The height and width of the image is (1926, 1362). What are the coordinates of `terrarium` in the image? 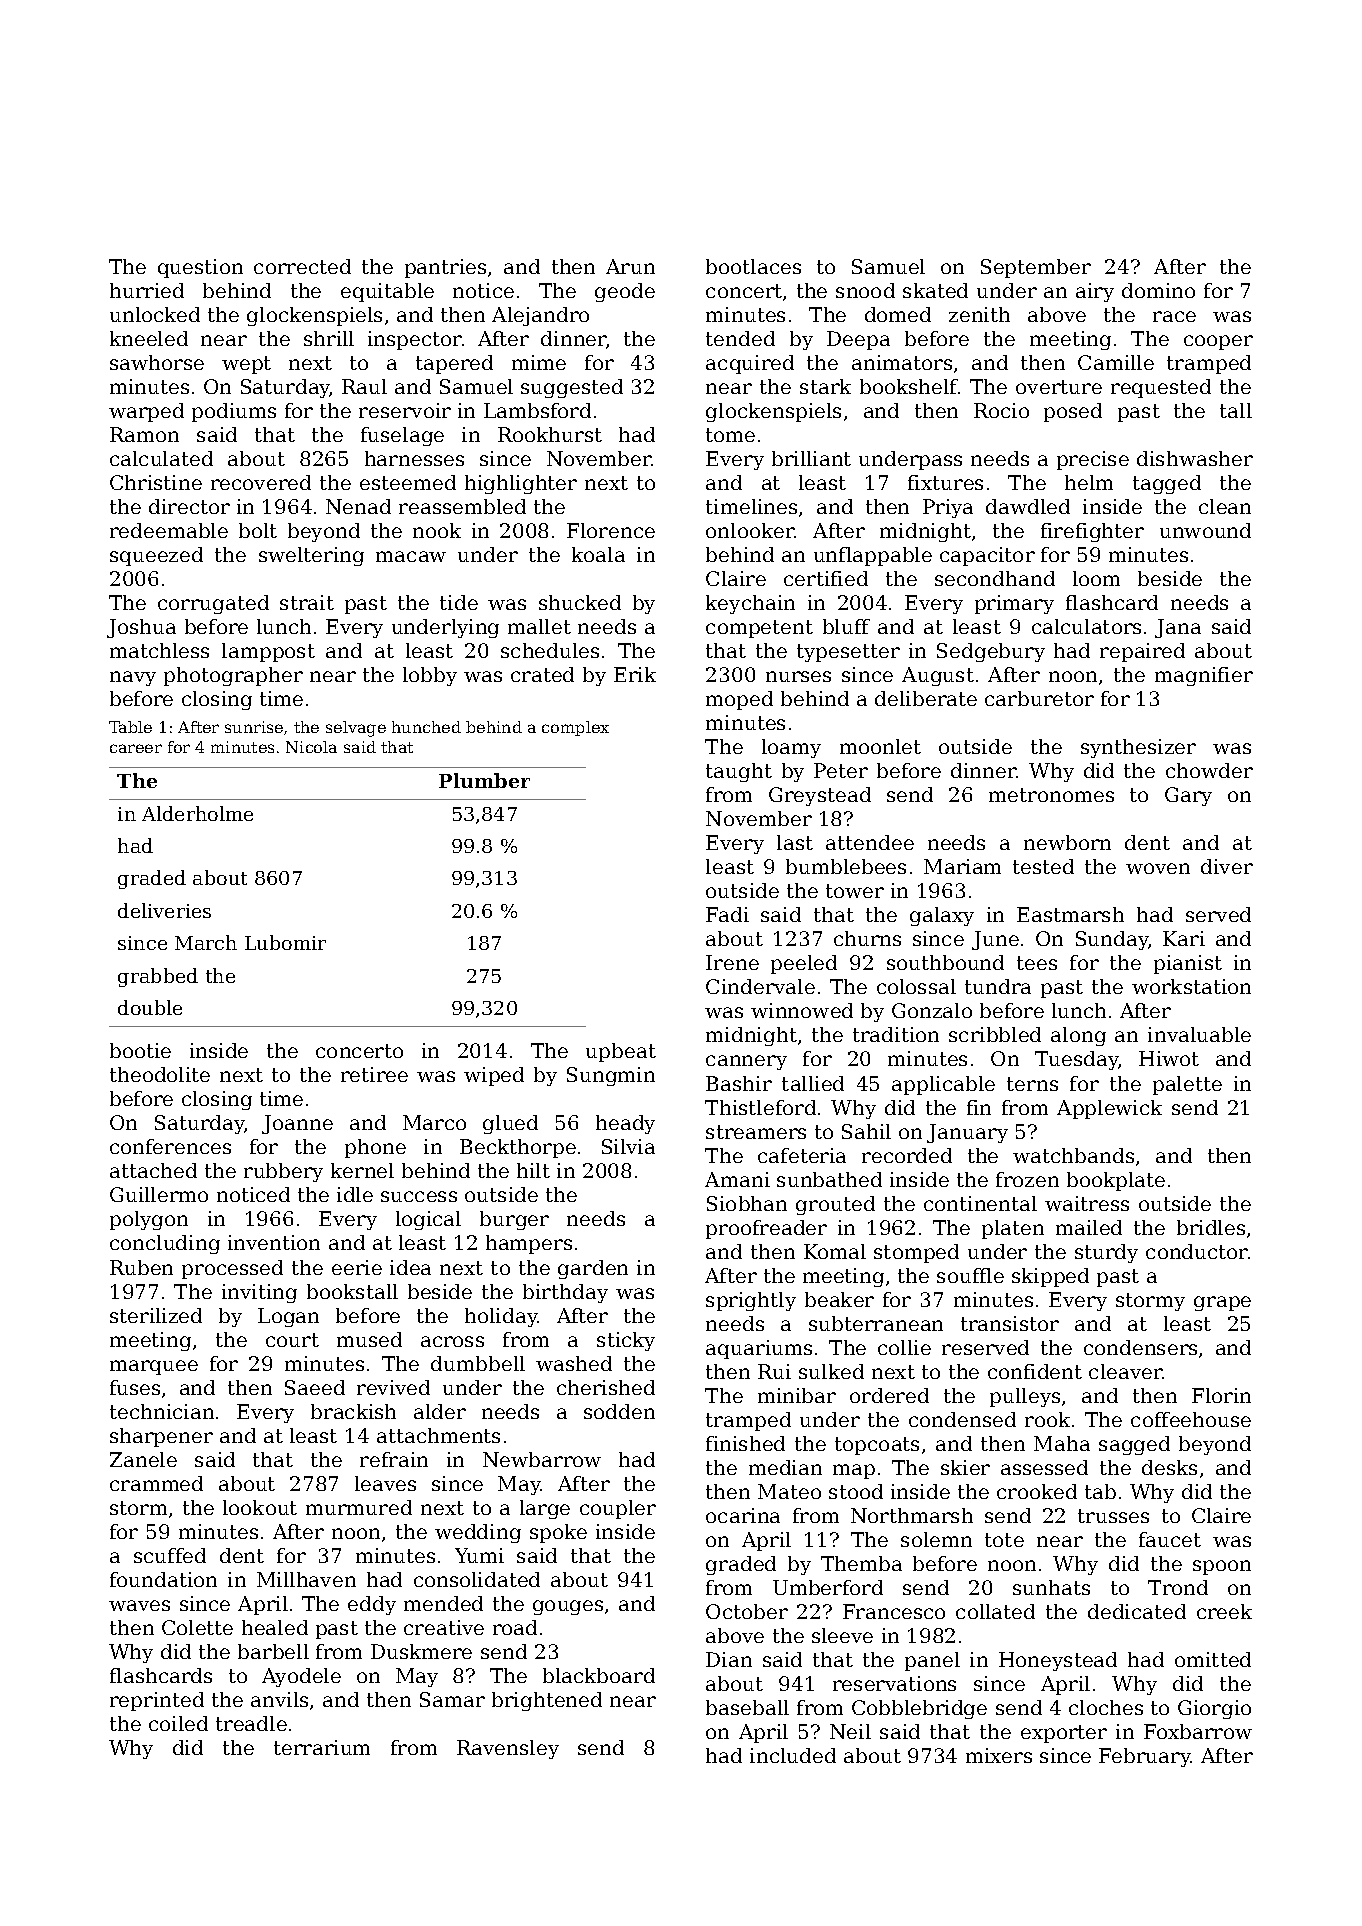 It's located at (322, 1747).
